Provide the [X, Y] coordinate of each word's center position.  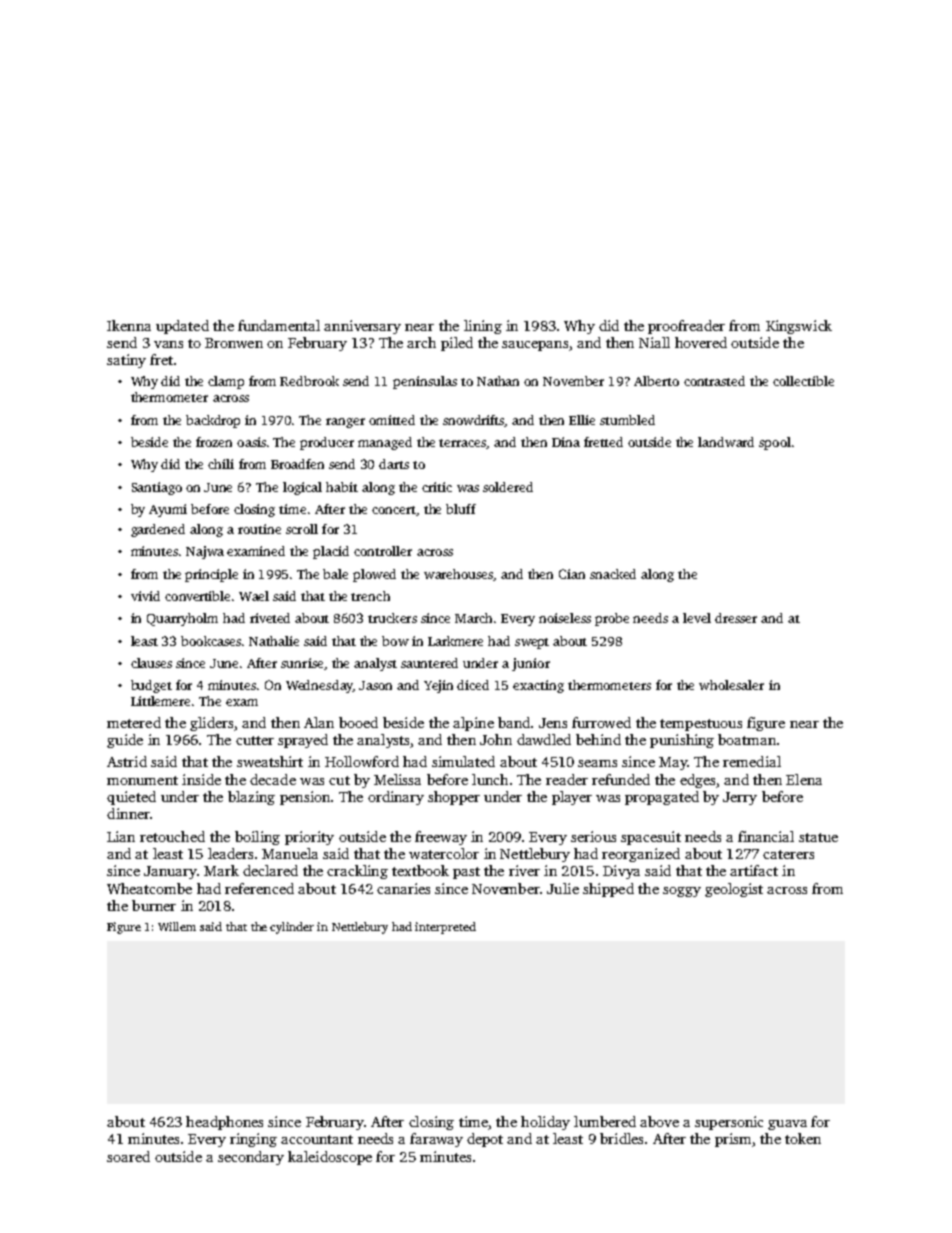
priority [309, 838]
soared [128, 1156]
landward [726, 442]
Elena [804, 779]
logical [302, 488]
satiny [126, 361]
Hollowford [362, 761]
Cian [572, 574]
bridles [621, 1138]
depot [485, 1140]
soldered [508, 487]
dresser [736, 618]
